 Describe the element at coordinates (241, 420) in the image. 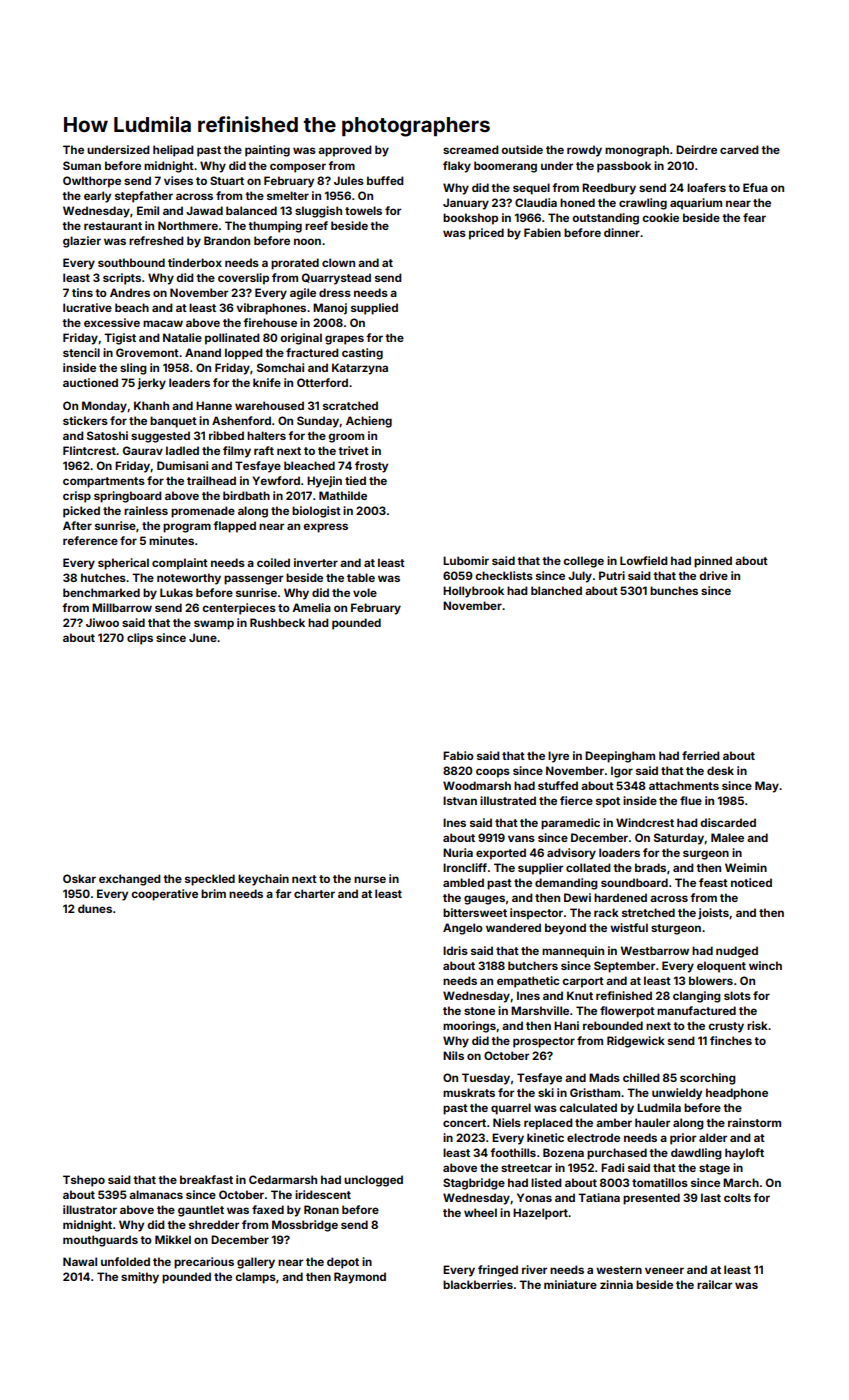

I see `Ashenford` at that location.
